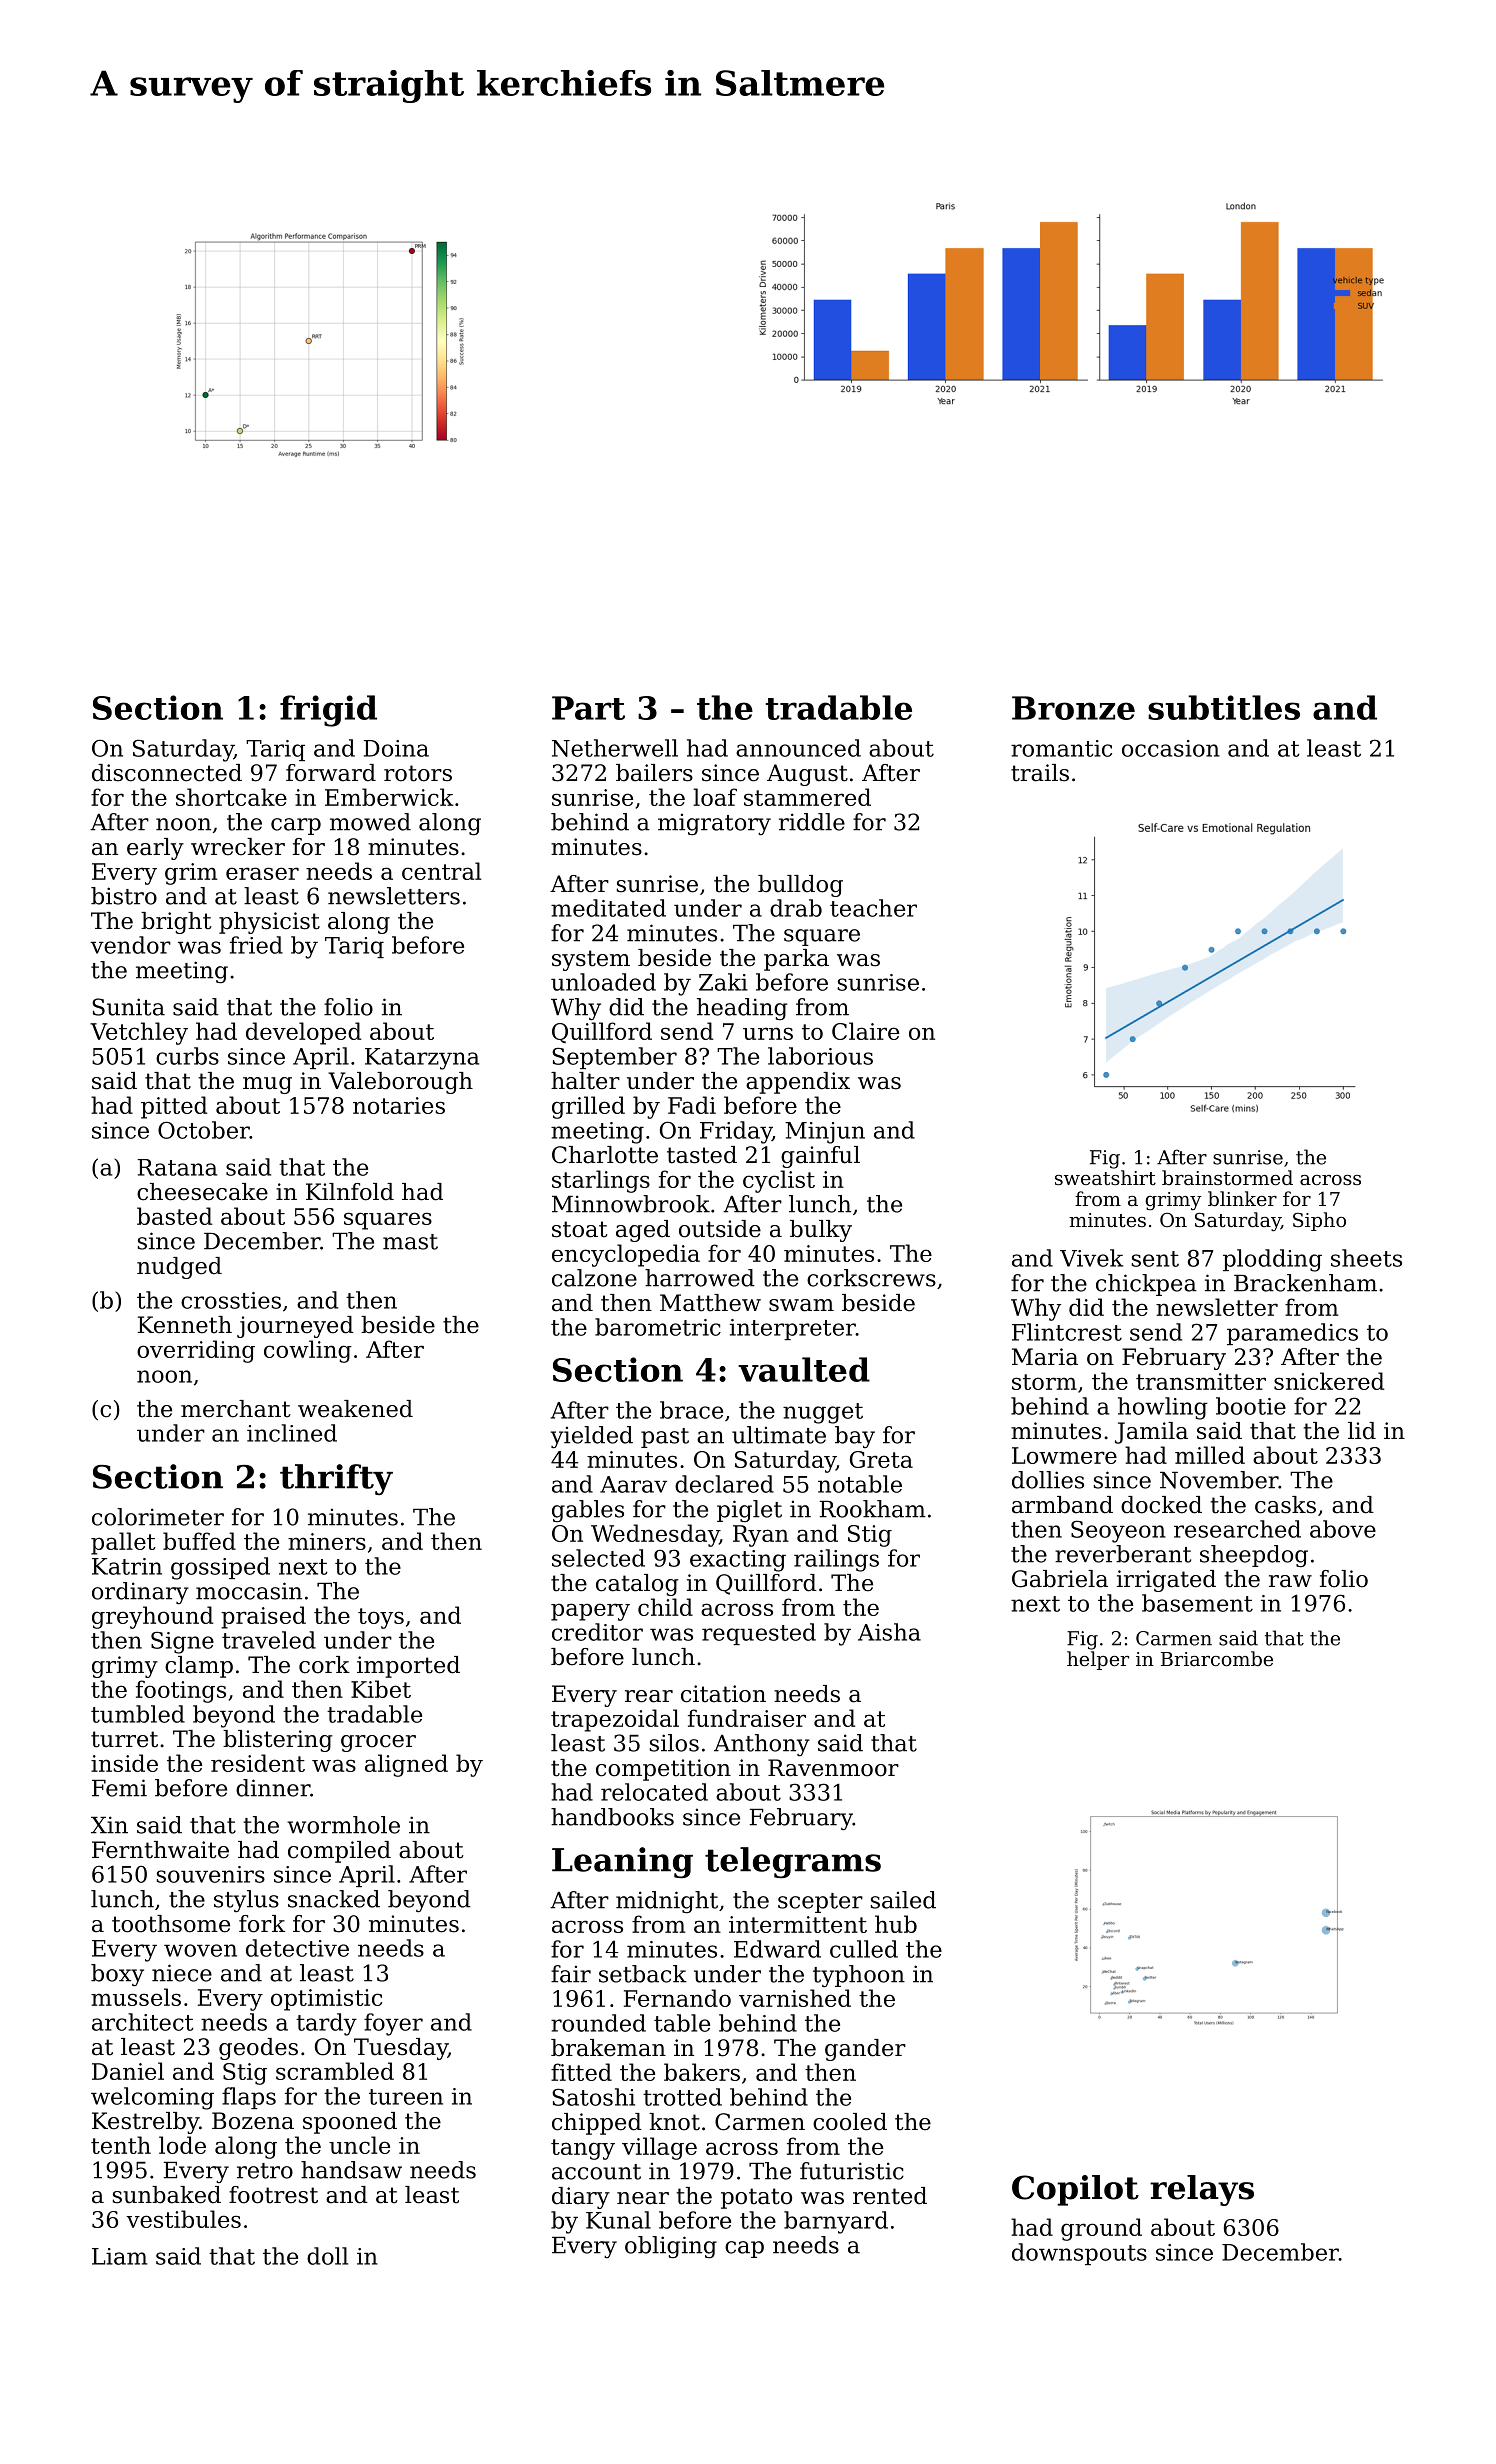 This screenshot has height=2464, width=1496. I want to click on rotors, so click(418, 773).
